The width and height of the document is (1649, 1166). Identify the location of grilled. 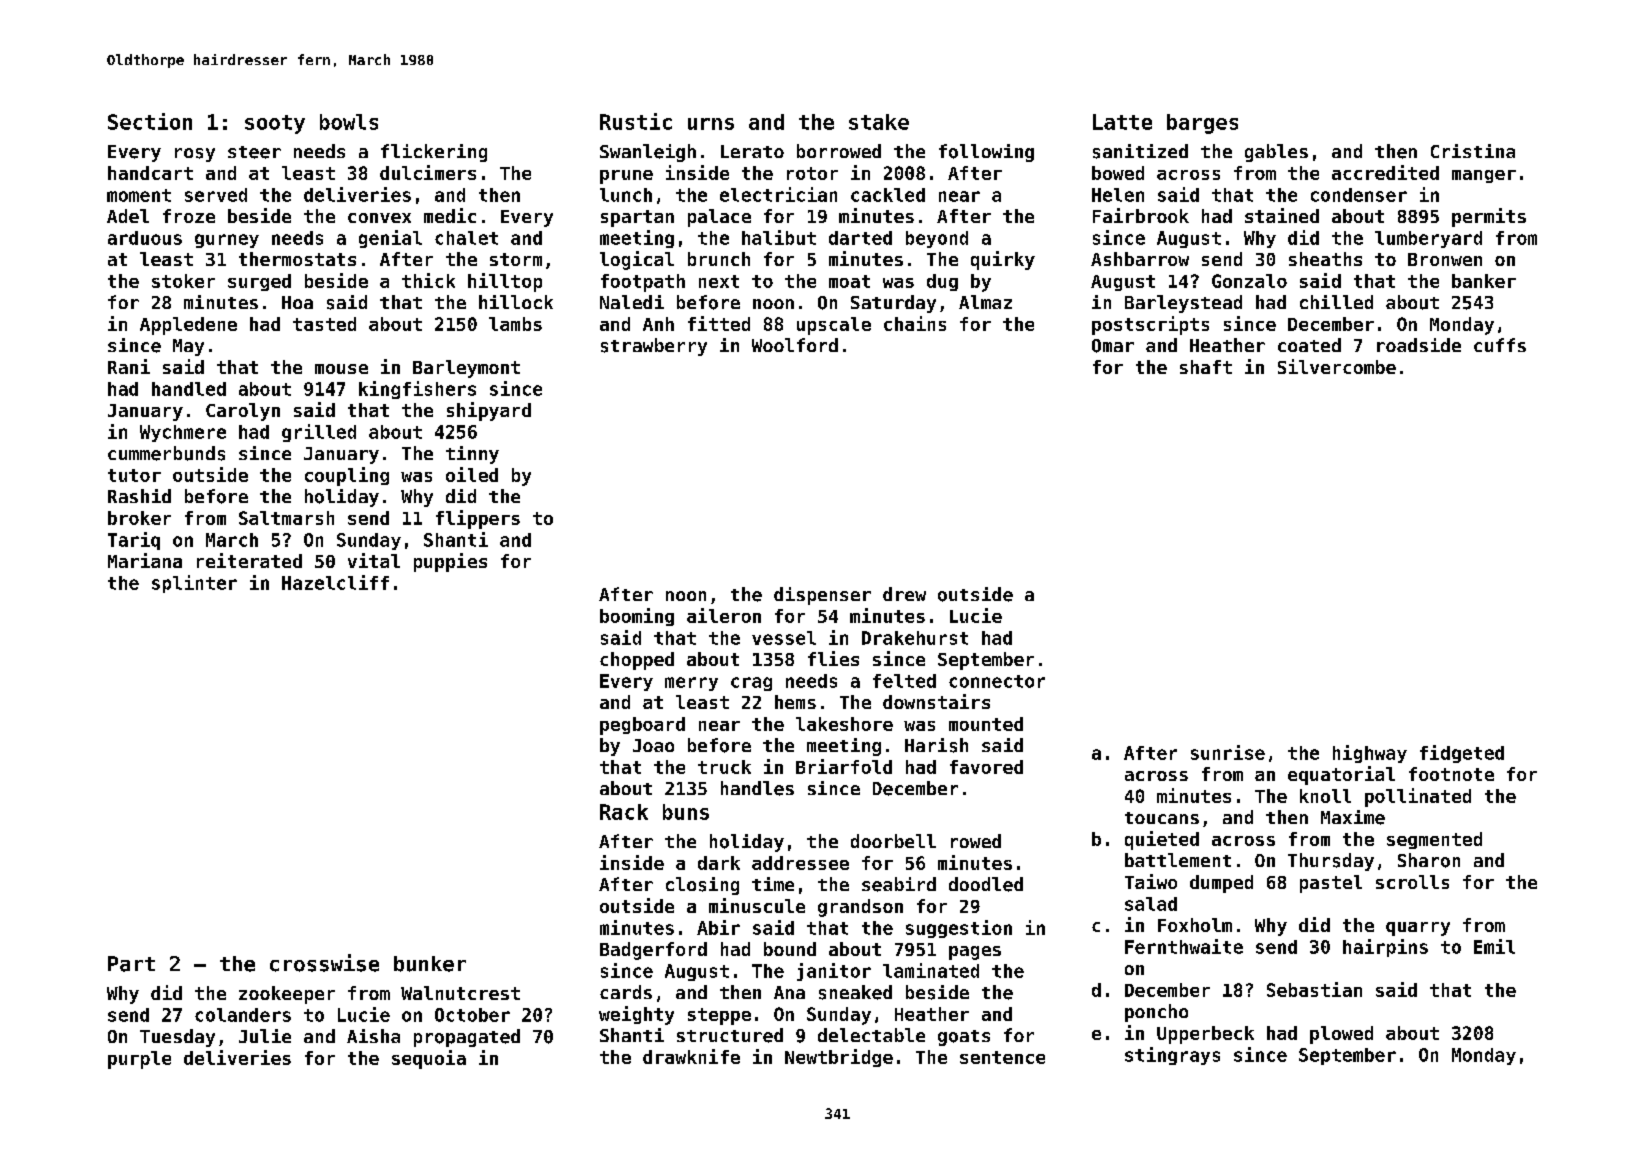
(319, 433).
